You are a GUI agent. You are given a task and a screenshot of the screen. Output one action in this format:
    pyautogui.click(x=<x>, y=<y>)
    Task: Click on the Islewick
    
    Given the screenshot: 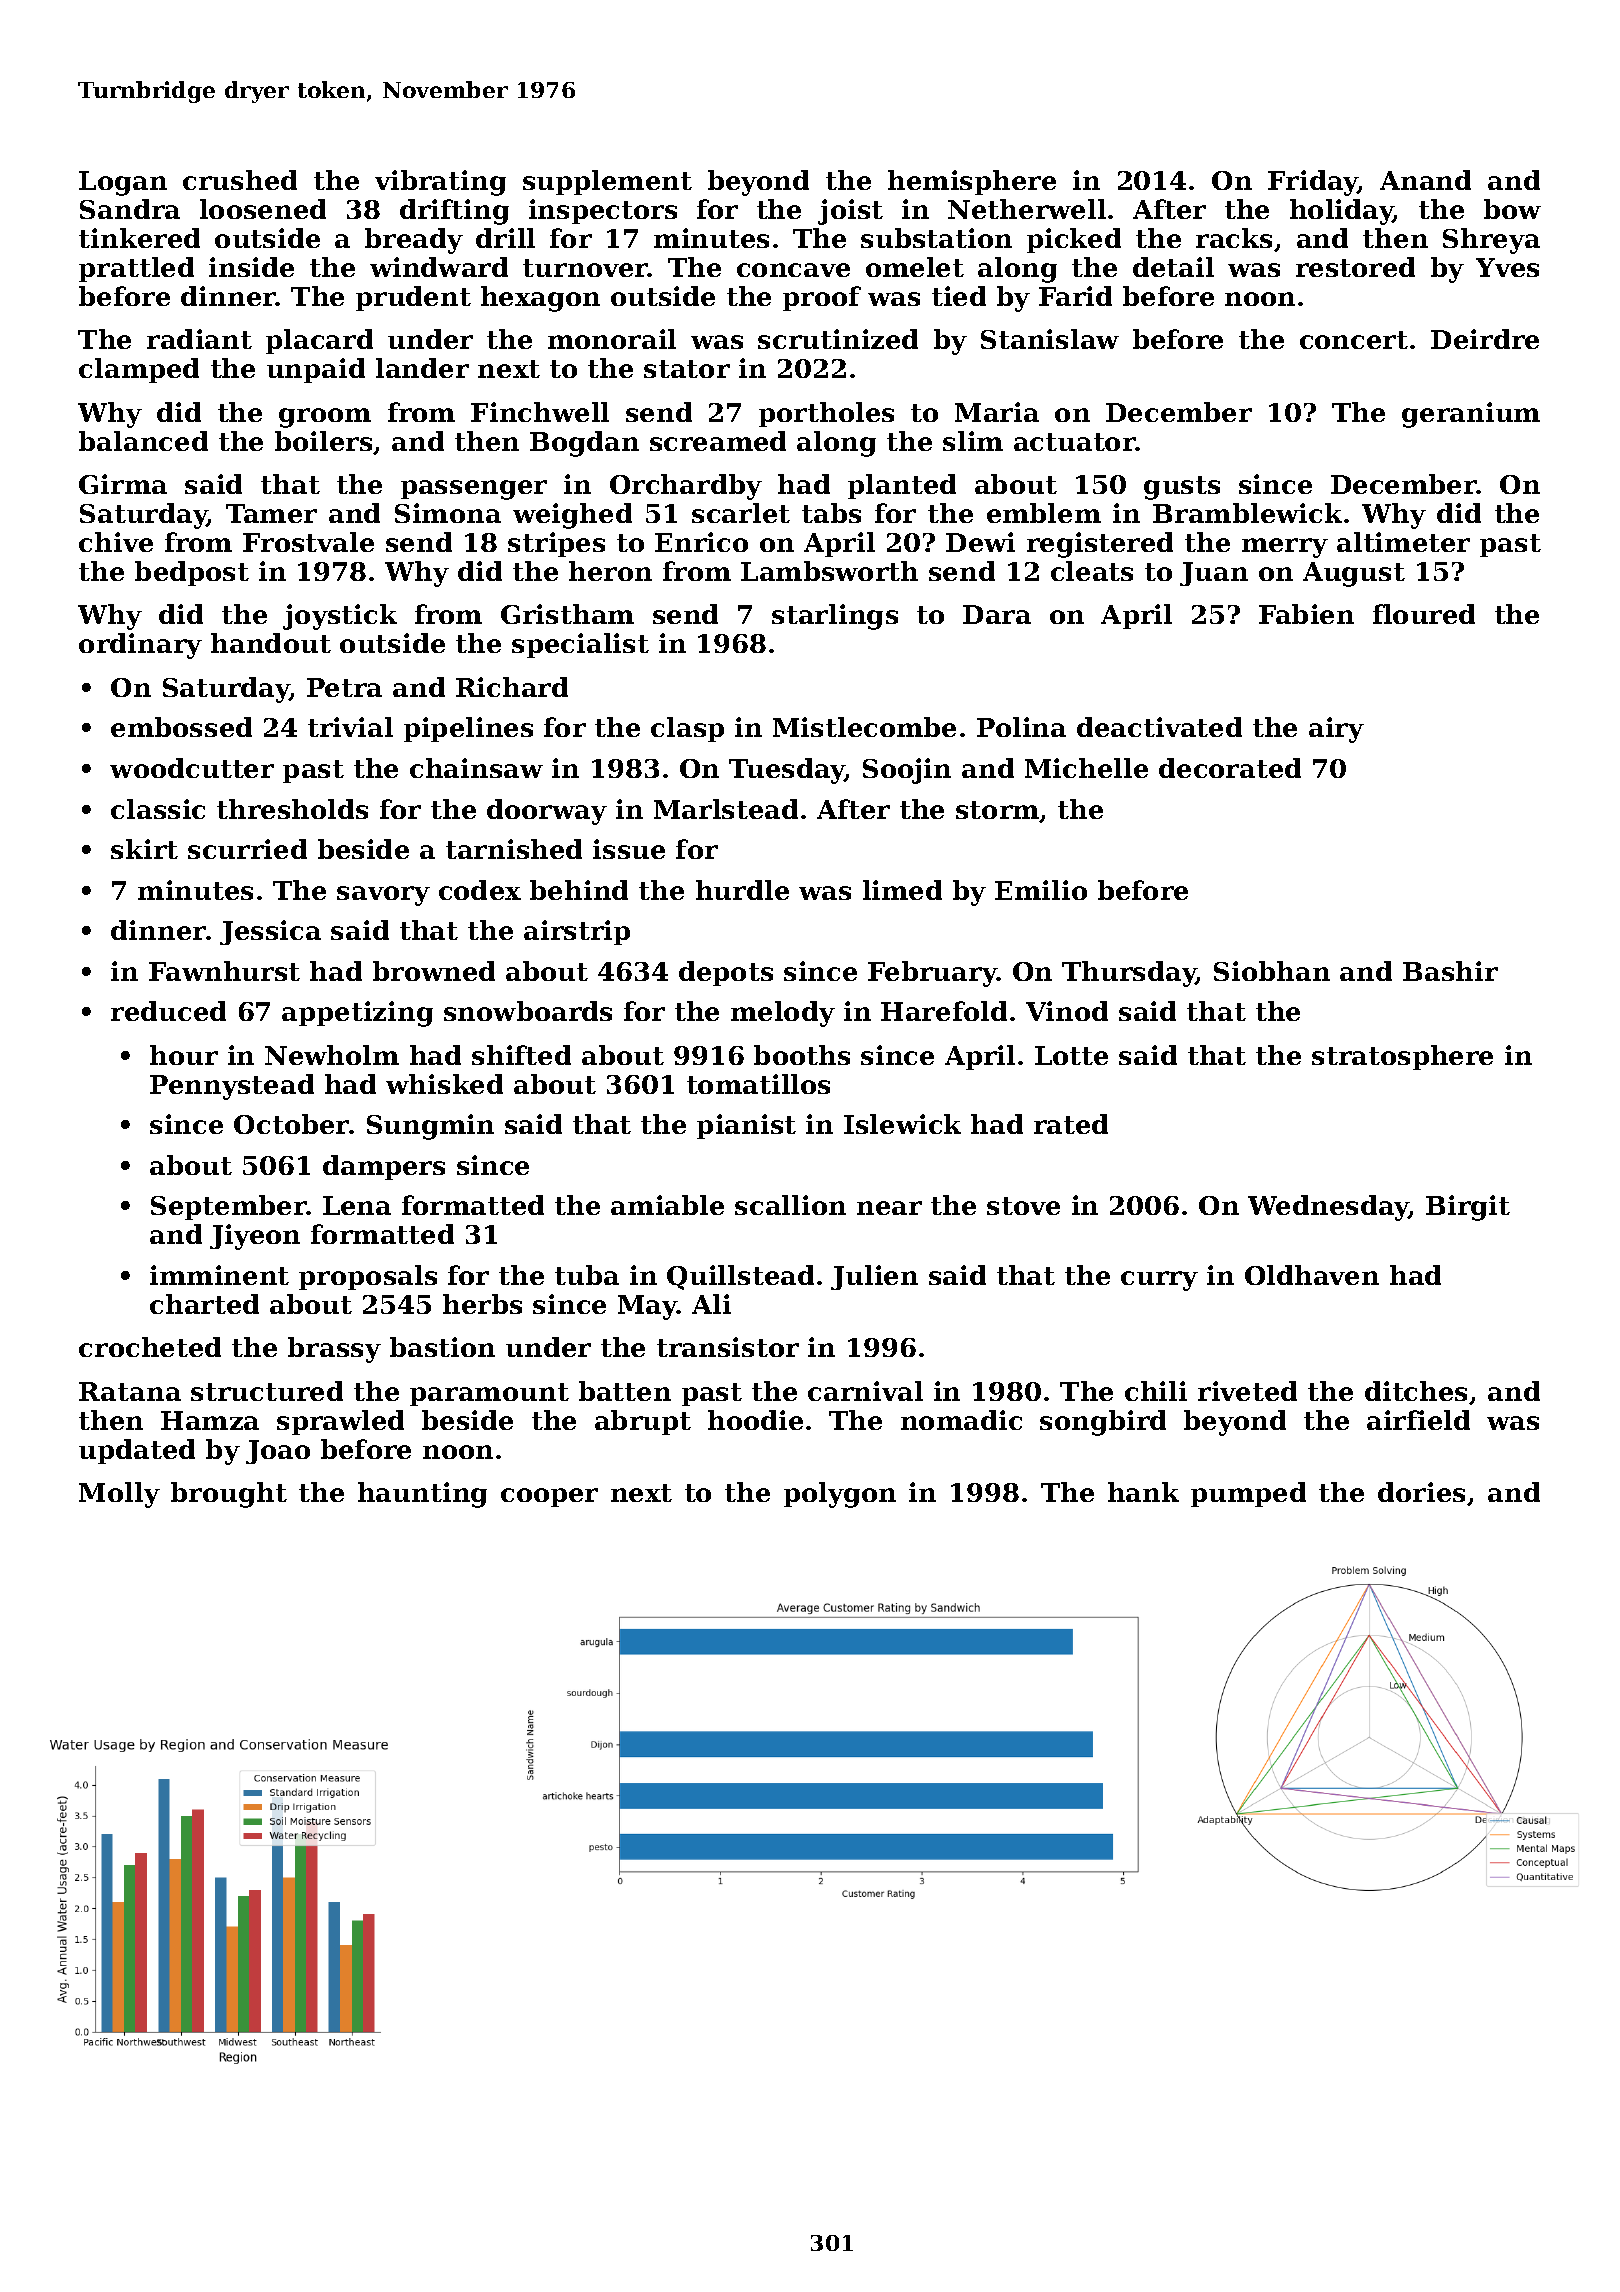 What is the action you would take?
    pyautogui.click(x=902, y=1124)
